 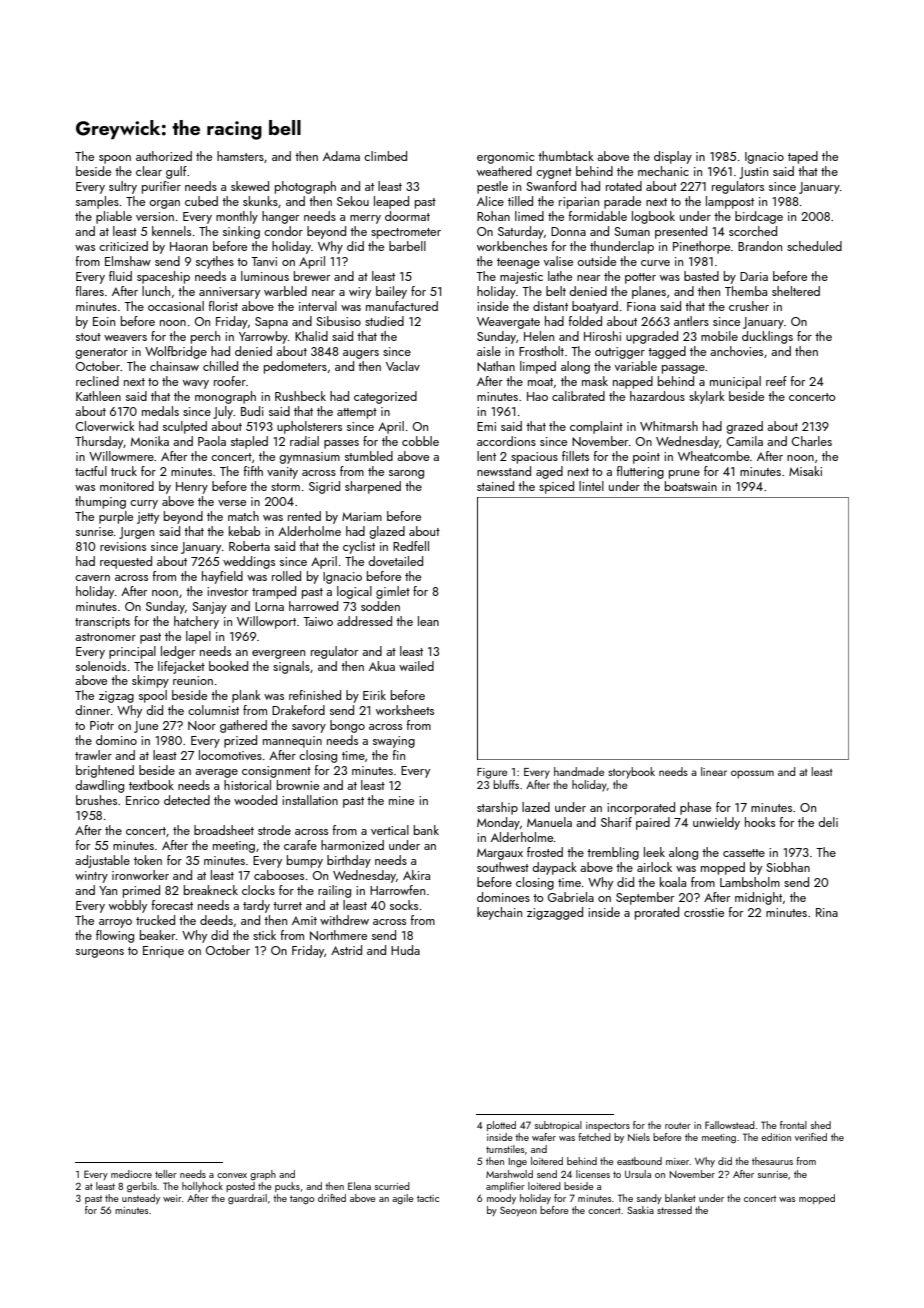 I want to click on prune, so click(x=684, y=474).
